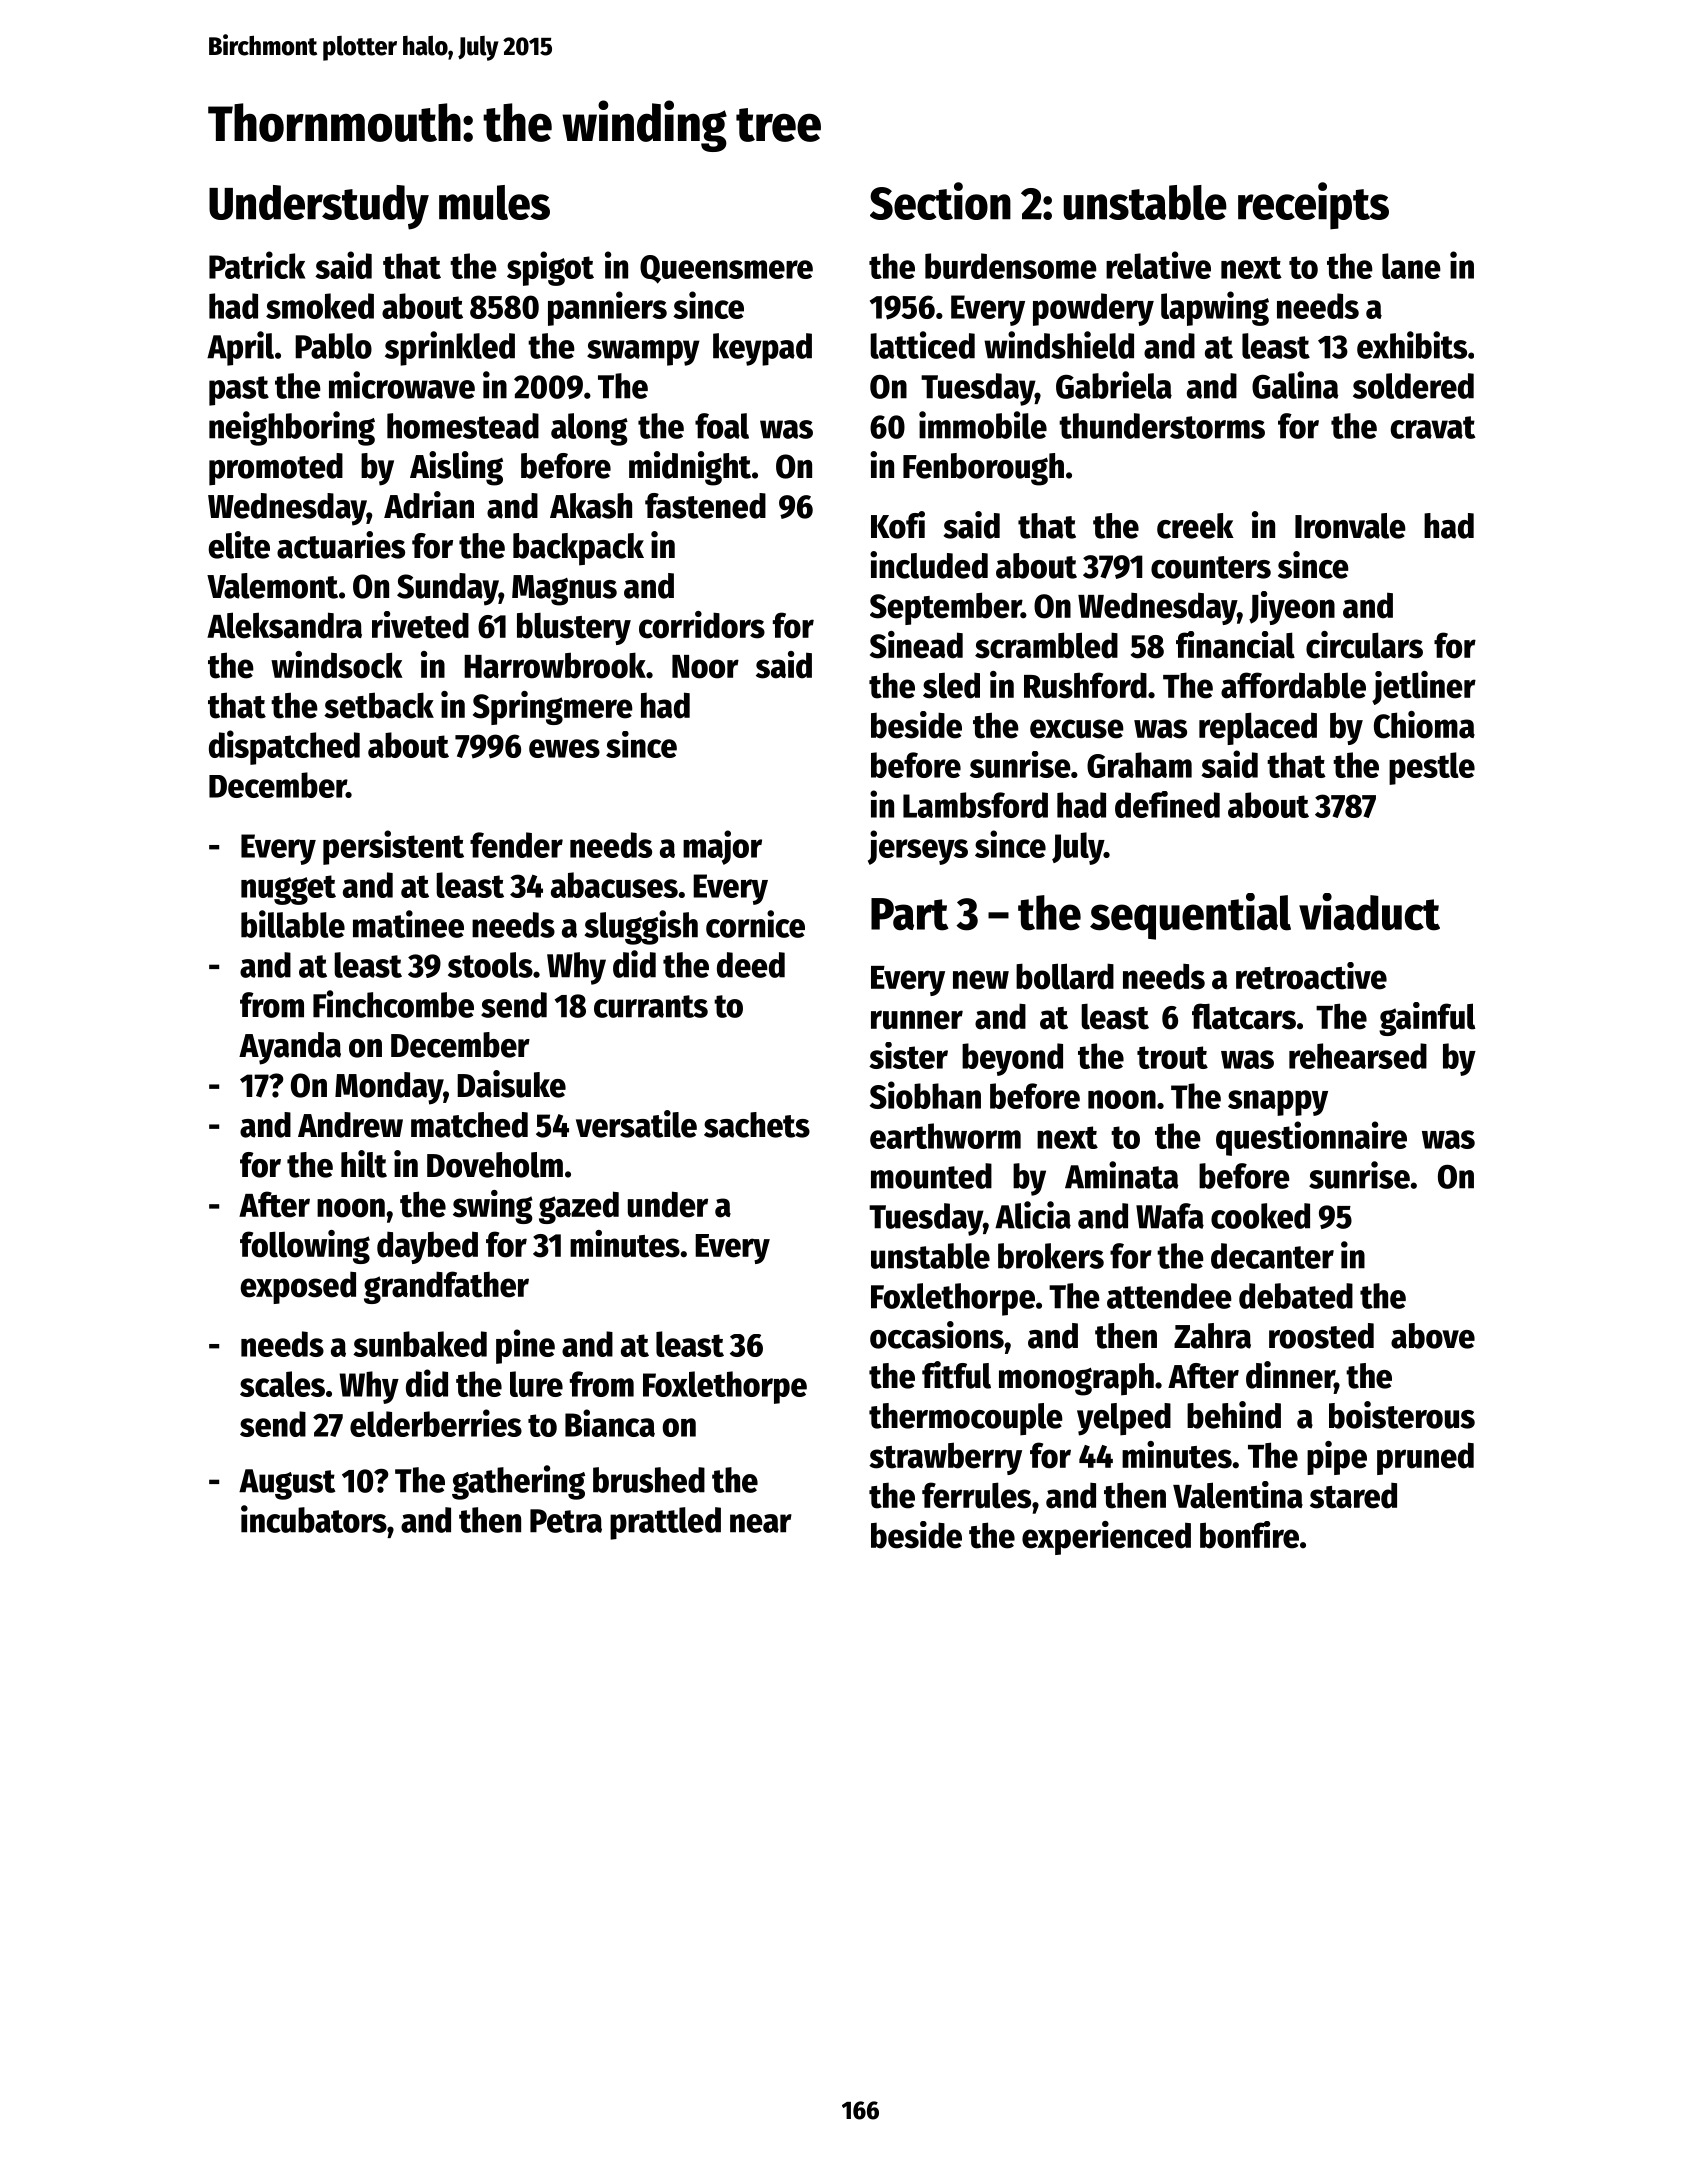 This screenshot has width=1683, height=2178. I want to click on lapwing, so click(1215, 308).
